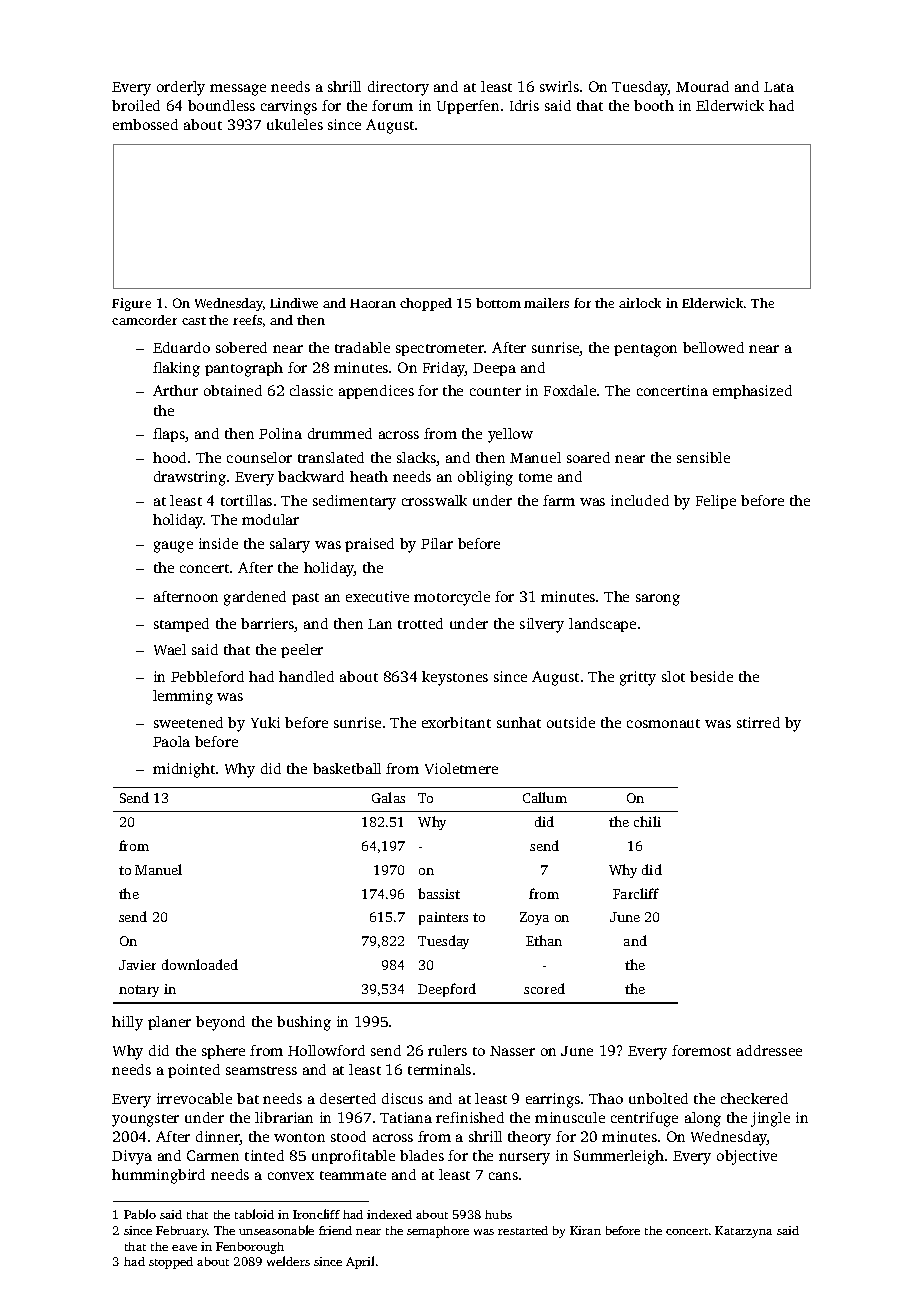  Describe the element at coordinates (218, 543) in the image. I see `inside` at that location.
